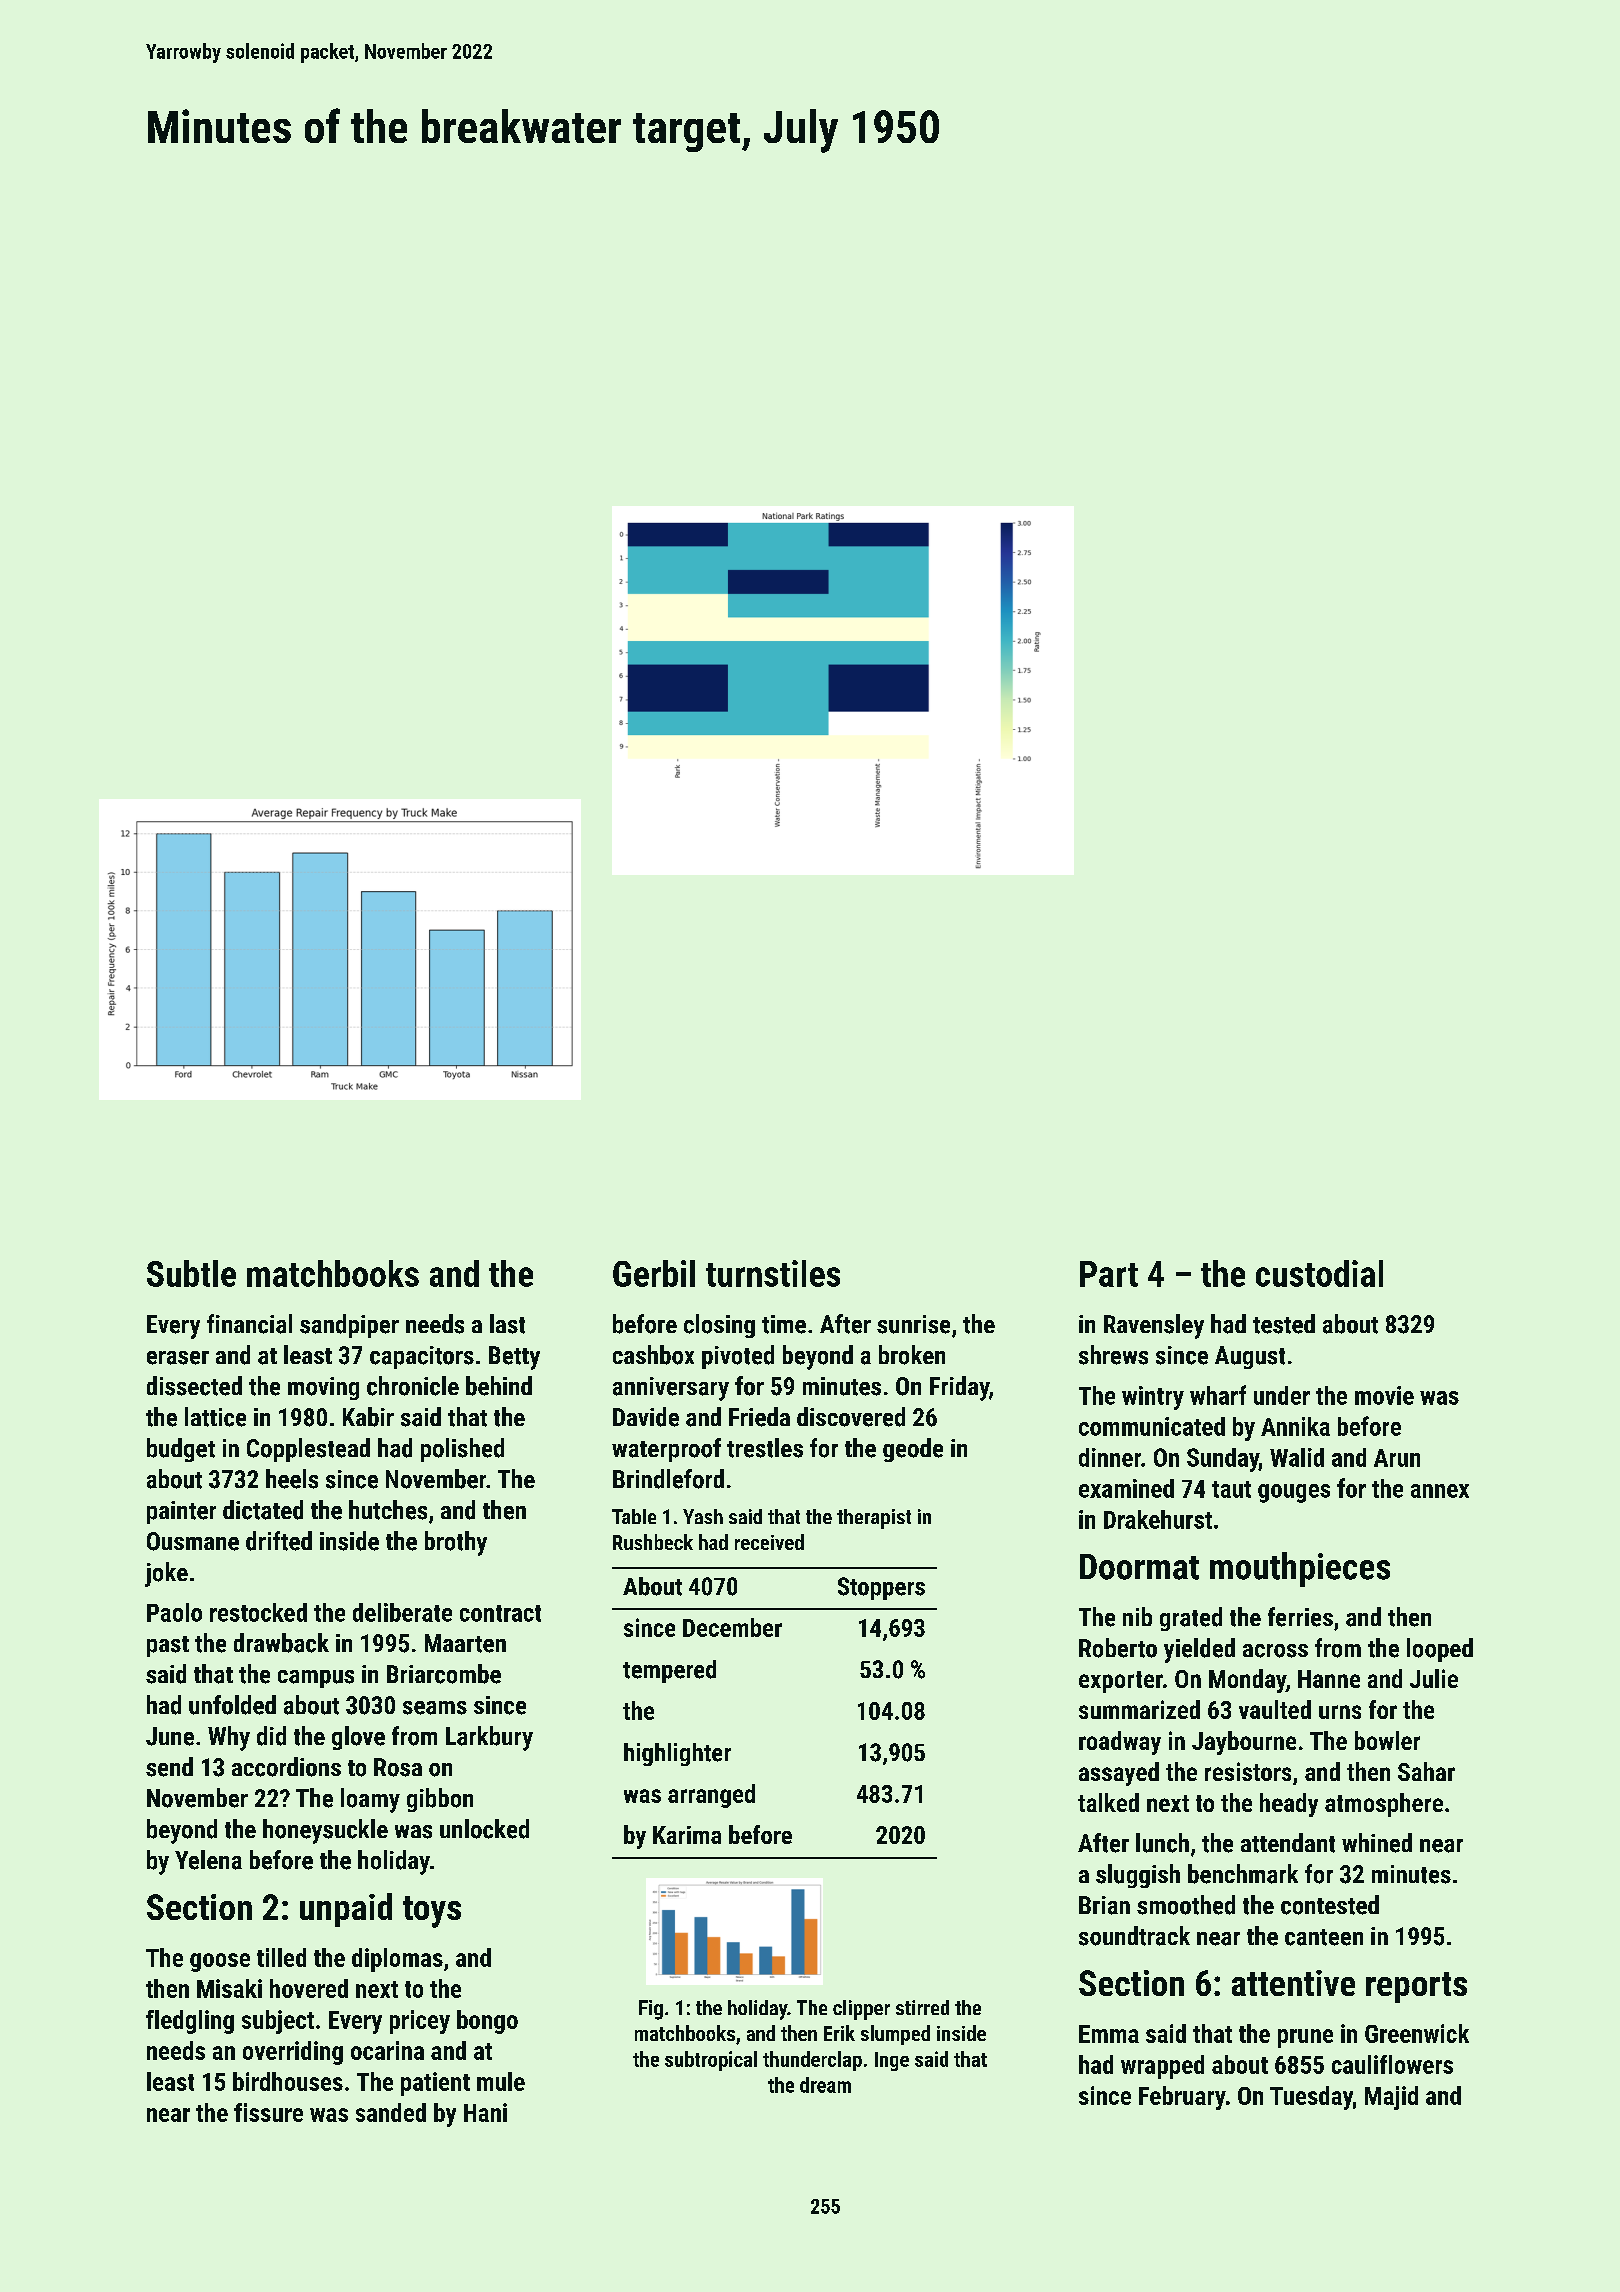 The image size is (1620, 2292). I want to click on custodial, so click(1319, 1273).
